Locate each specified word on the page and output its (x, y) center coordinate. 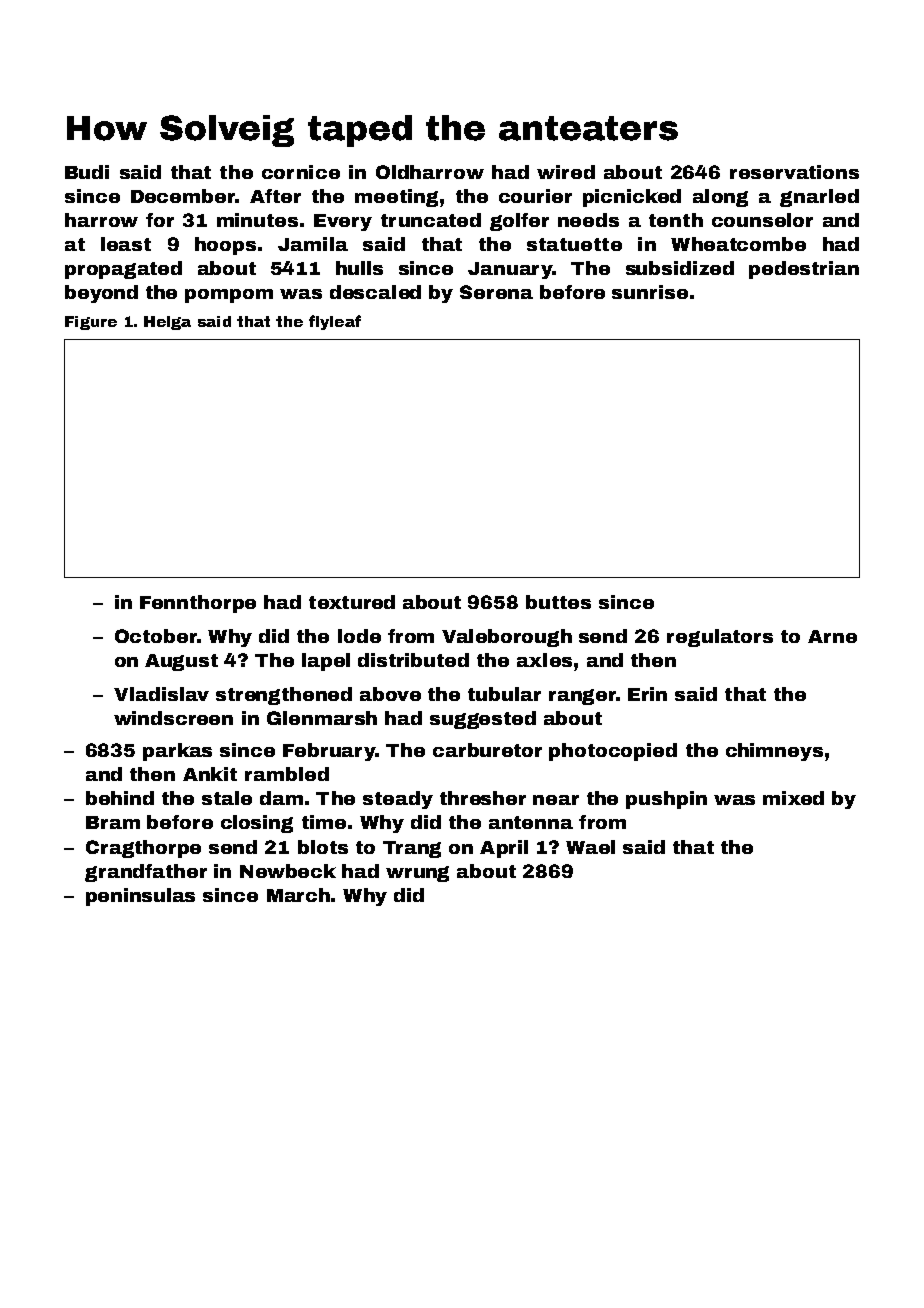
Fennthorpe (198, 604)
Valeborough (507, 638)
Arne (832, 636)
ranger (582, 697)
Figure (91, 323)
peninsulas (140, 897)
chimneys (774, 752)
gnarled (819, 198)
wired (566, 172)
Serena (496, 292)
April (504, 849)
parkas (177, 752)
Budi (87, 172)
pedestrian (804, 270)
